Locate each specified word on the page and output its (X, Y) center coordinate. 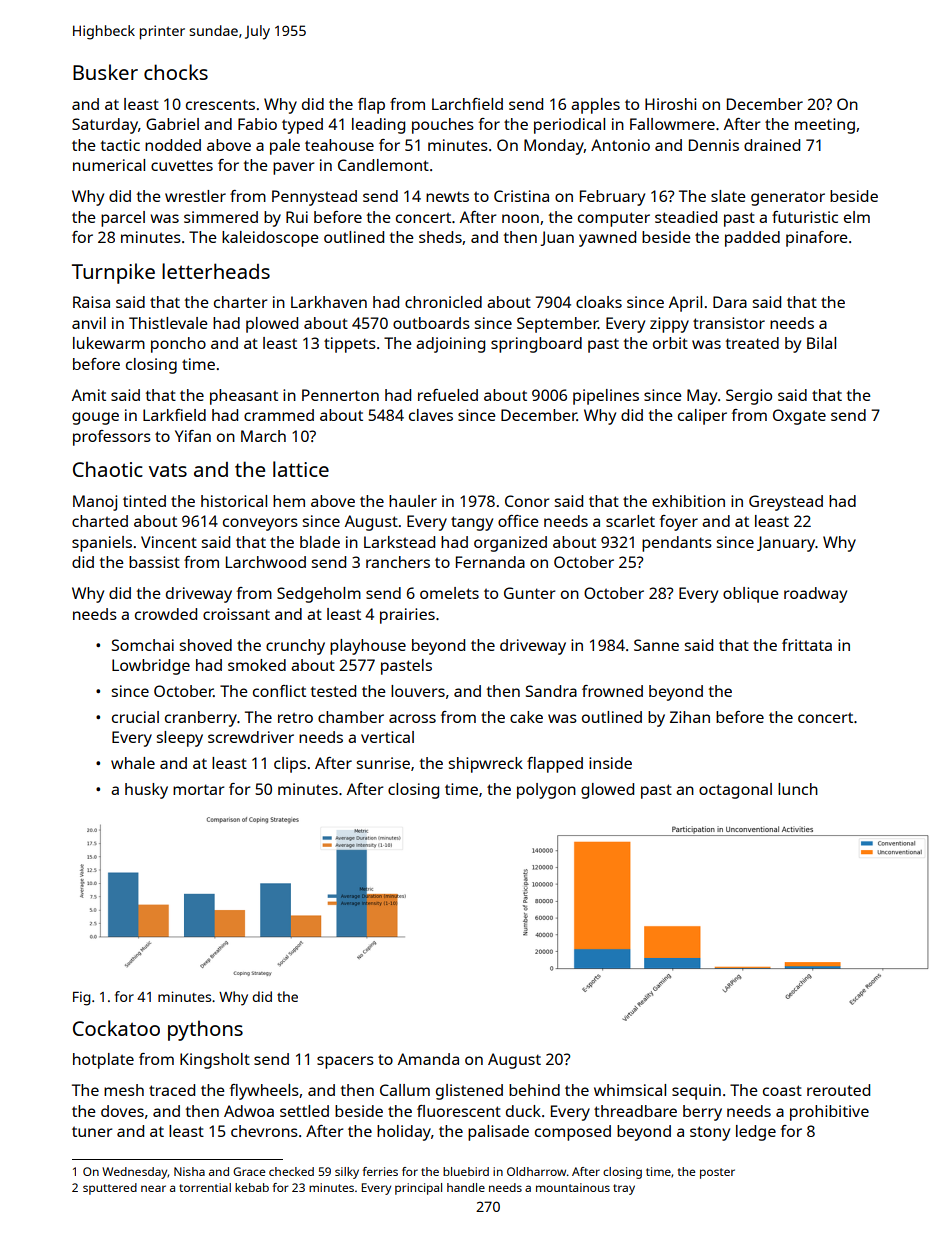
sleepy (180, 739)
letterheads (216, 271)
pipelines (606, 397)
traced (172, 1090)
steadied (686, 217)
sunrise (383, 763)
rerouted (838, 1090)
